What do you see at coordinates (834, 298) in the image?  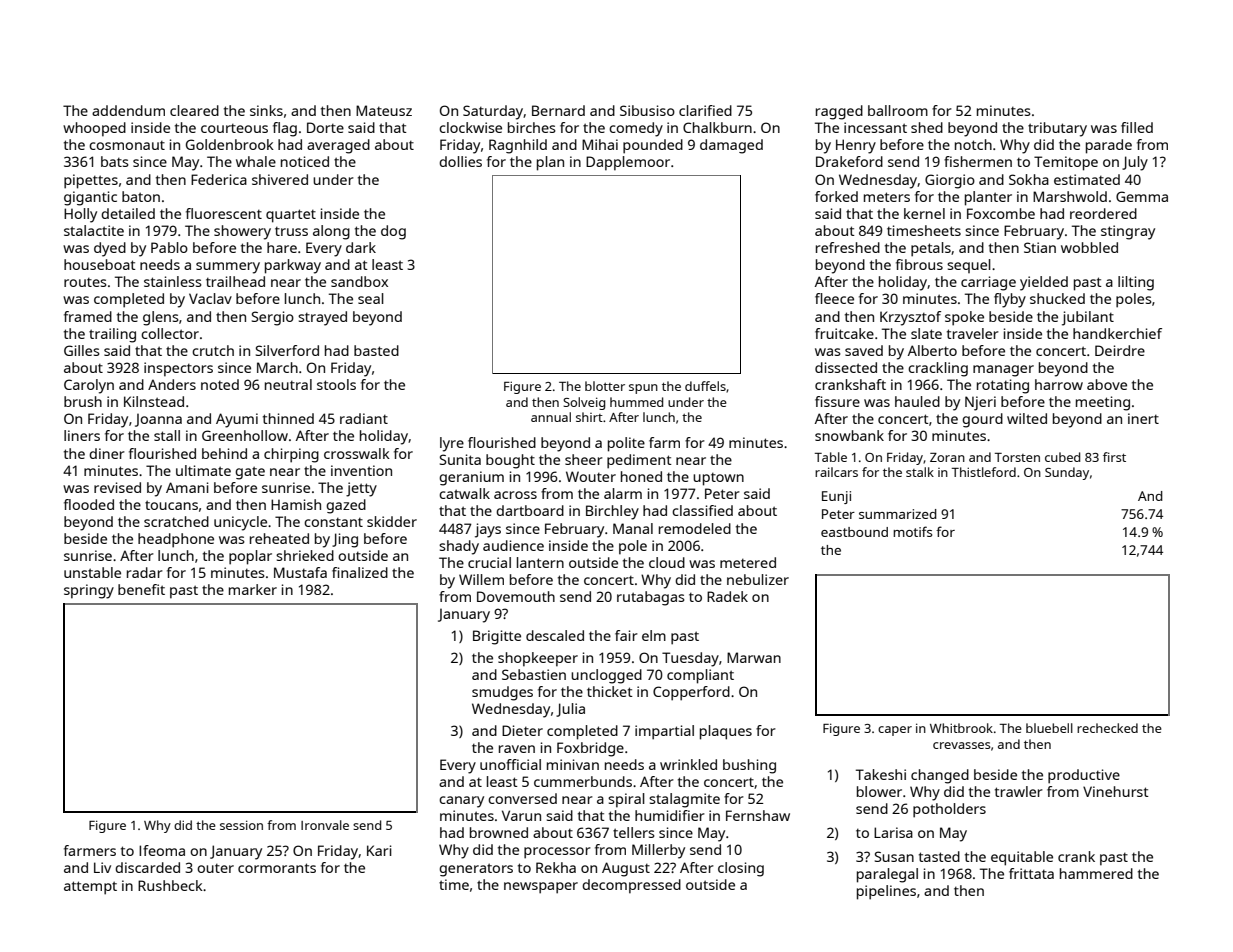 I see `fleece` at bounding box center [834, 298].
